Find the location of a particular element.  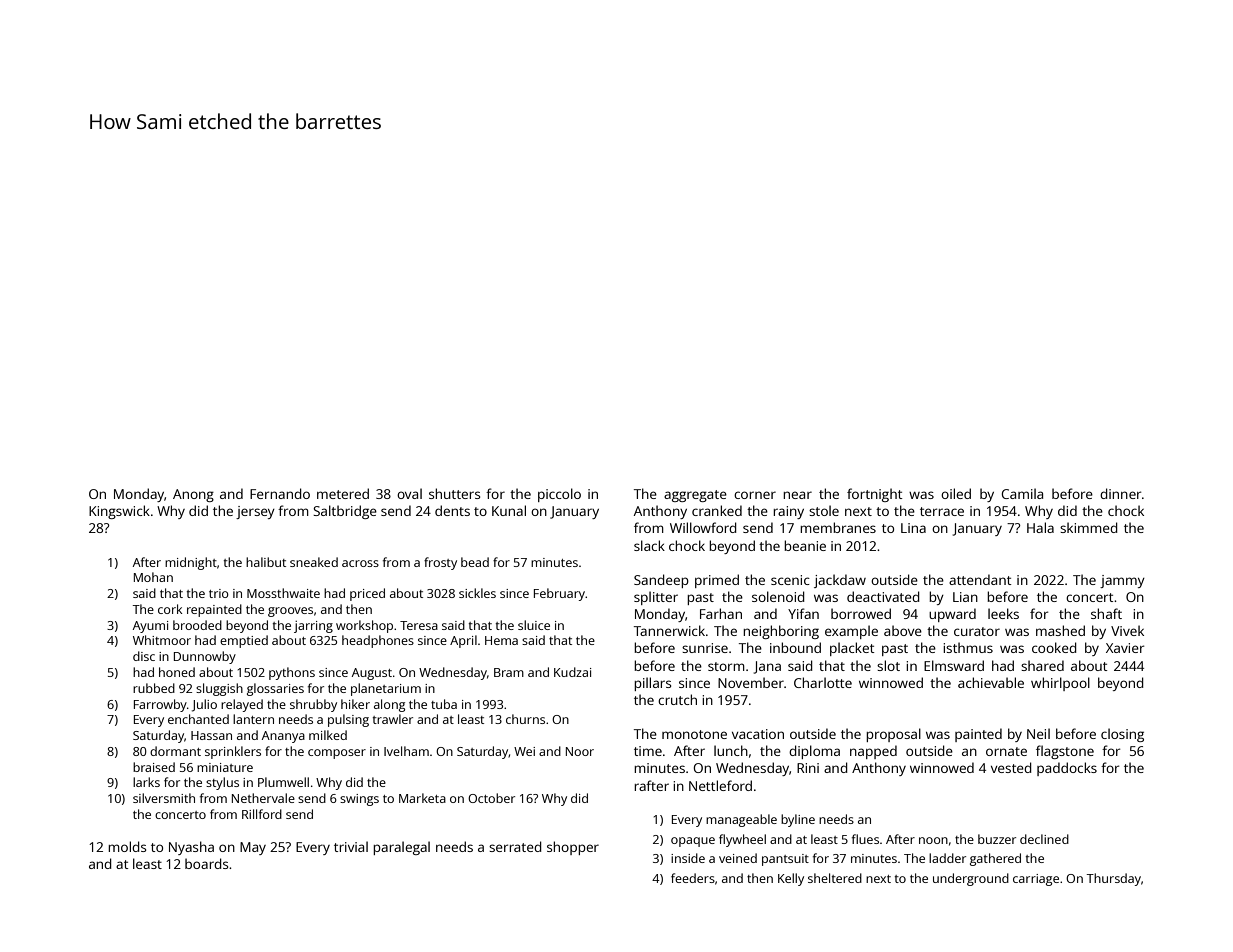

shaft is located at coordinates (1106, 613).
